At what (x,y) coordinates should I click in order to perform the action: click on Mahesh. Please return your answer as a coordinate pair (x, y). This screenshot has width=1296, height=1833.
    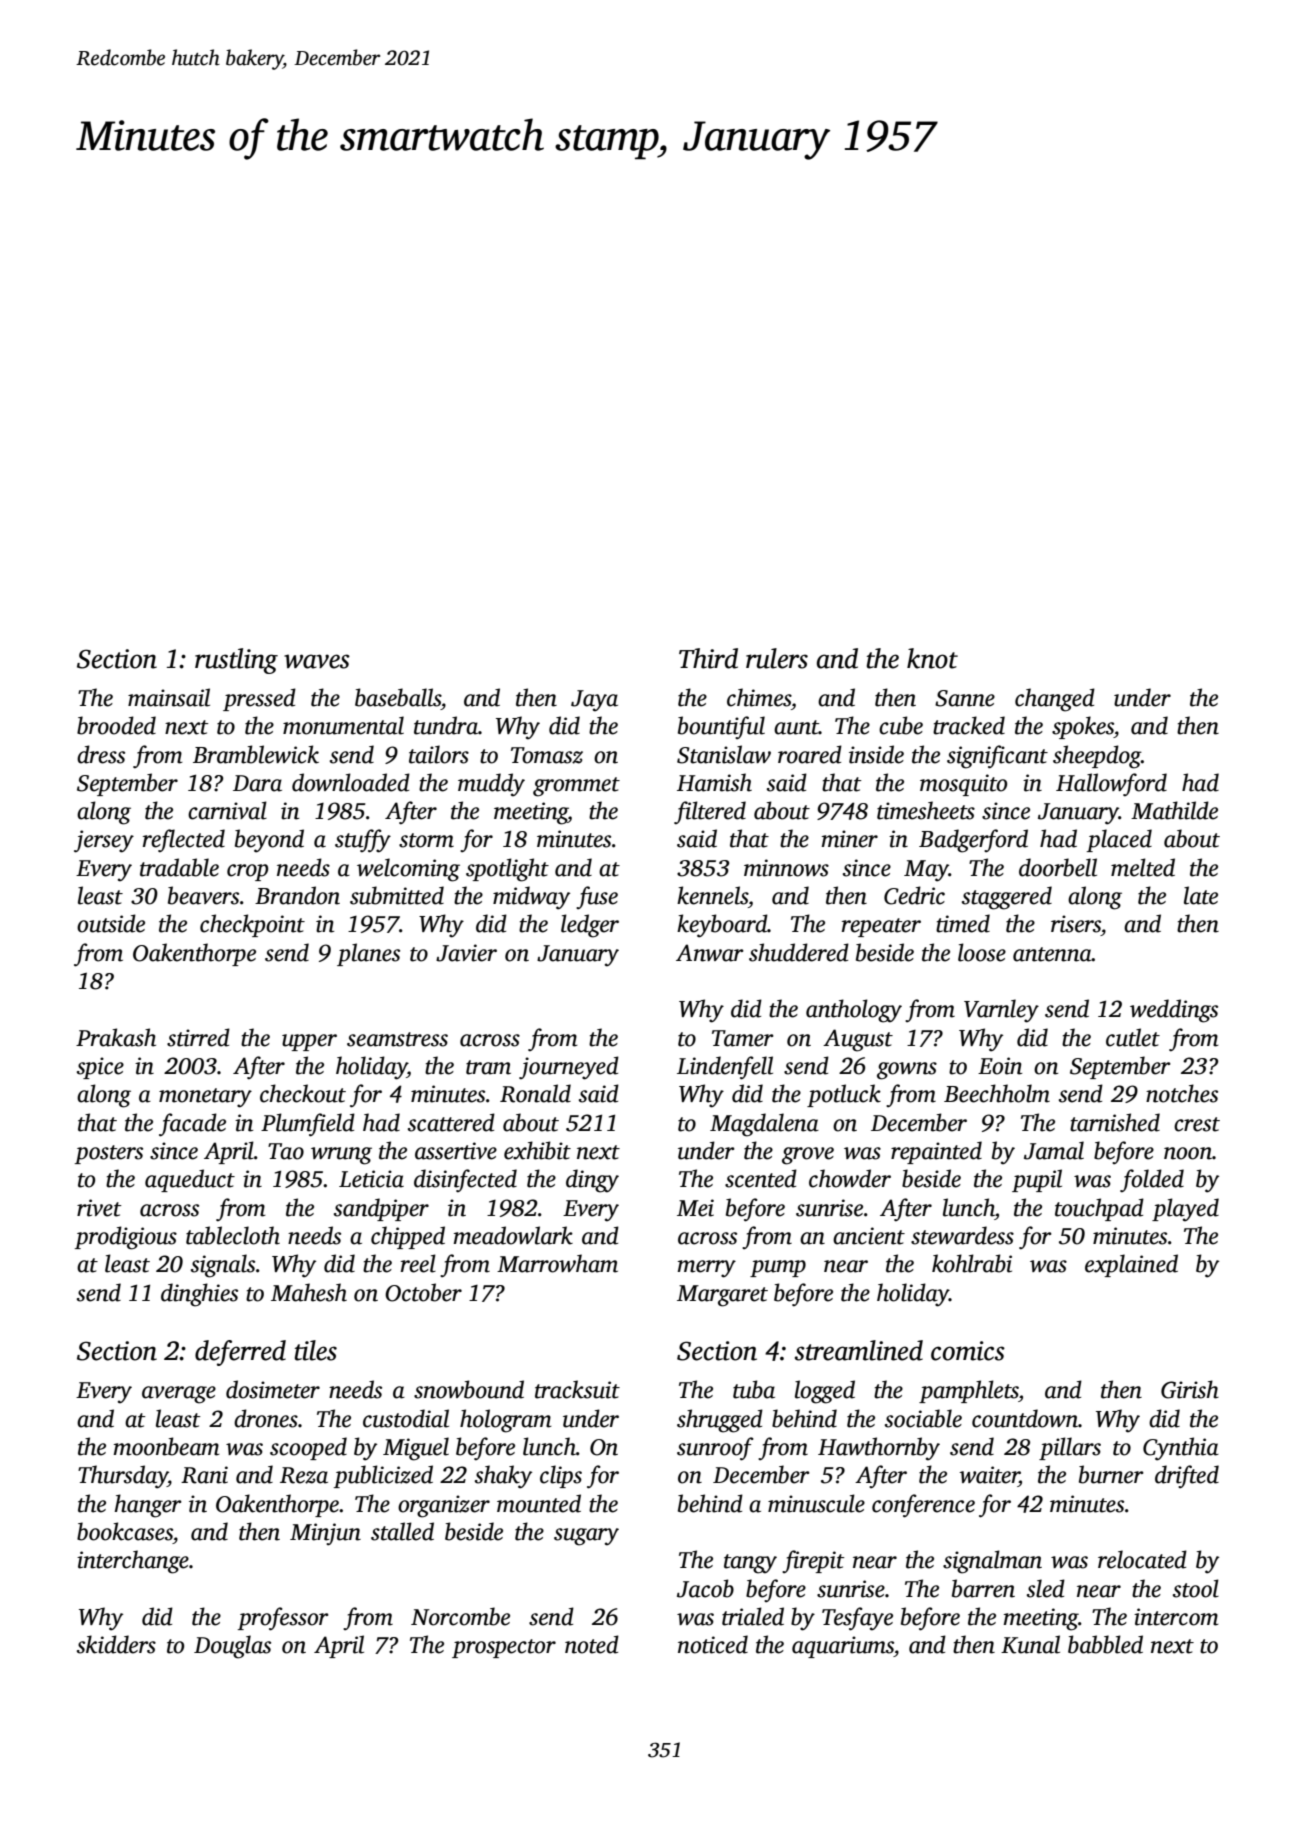
    Looking at the image, I should click on (309, 1292).
